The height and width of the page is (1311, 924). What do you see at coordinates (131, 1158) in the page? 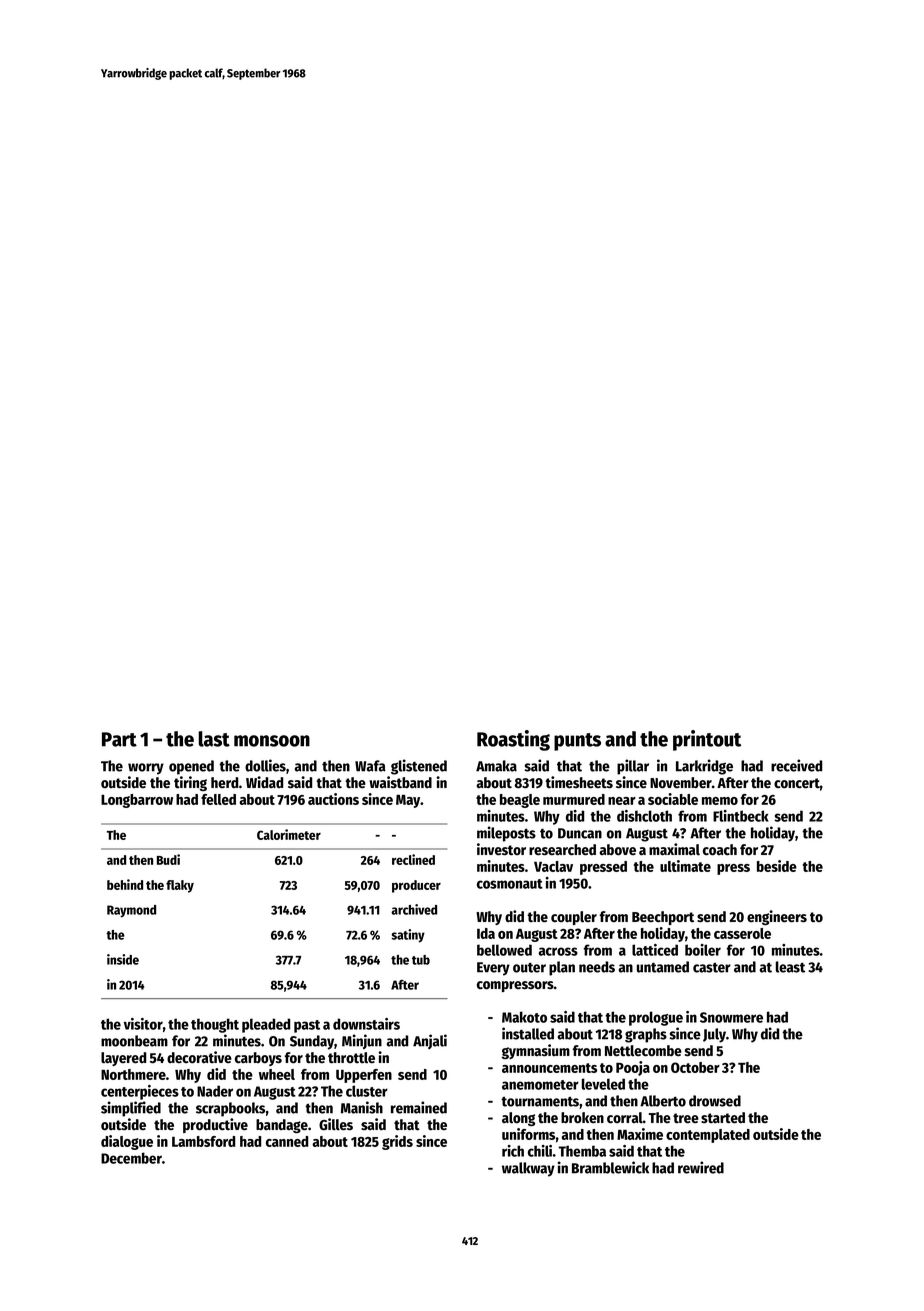
I see `December` at bounding box center [131, 1158].
